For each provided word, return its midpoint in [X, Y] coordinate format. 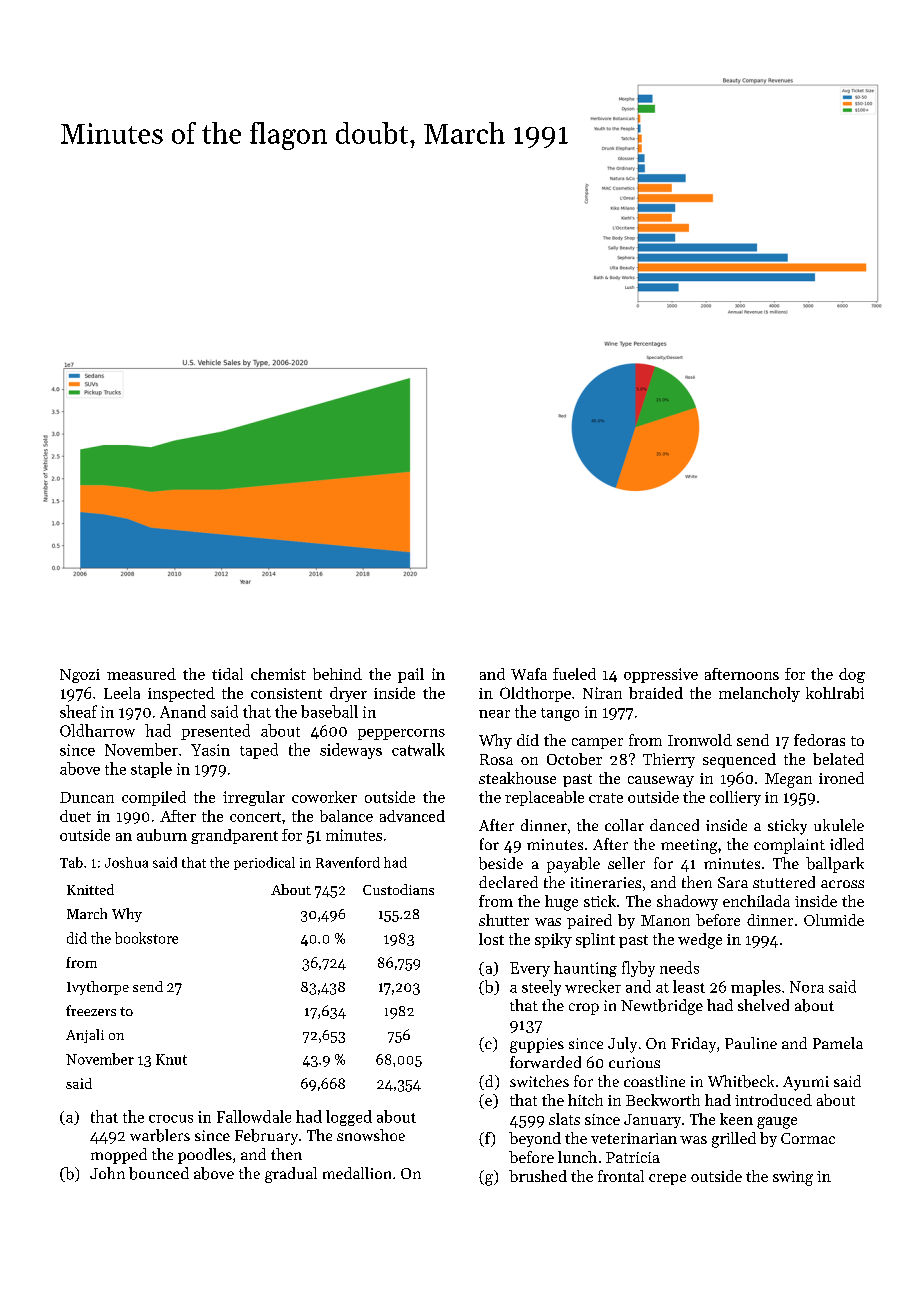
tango [560, 714]
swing [793, 1178]
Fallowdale [254, 1116]
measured [141, 674]
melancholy [759, 694]
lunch [577, 1157]
